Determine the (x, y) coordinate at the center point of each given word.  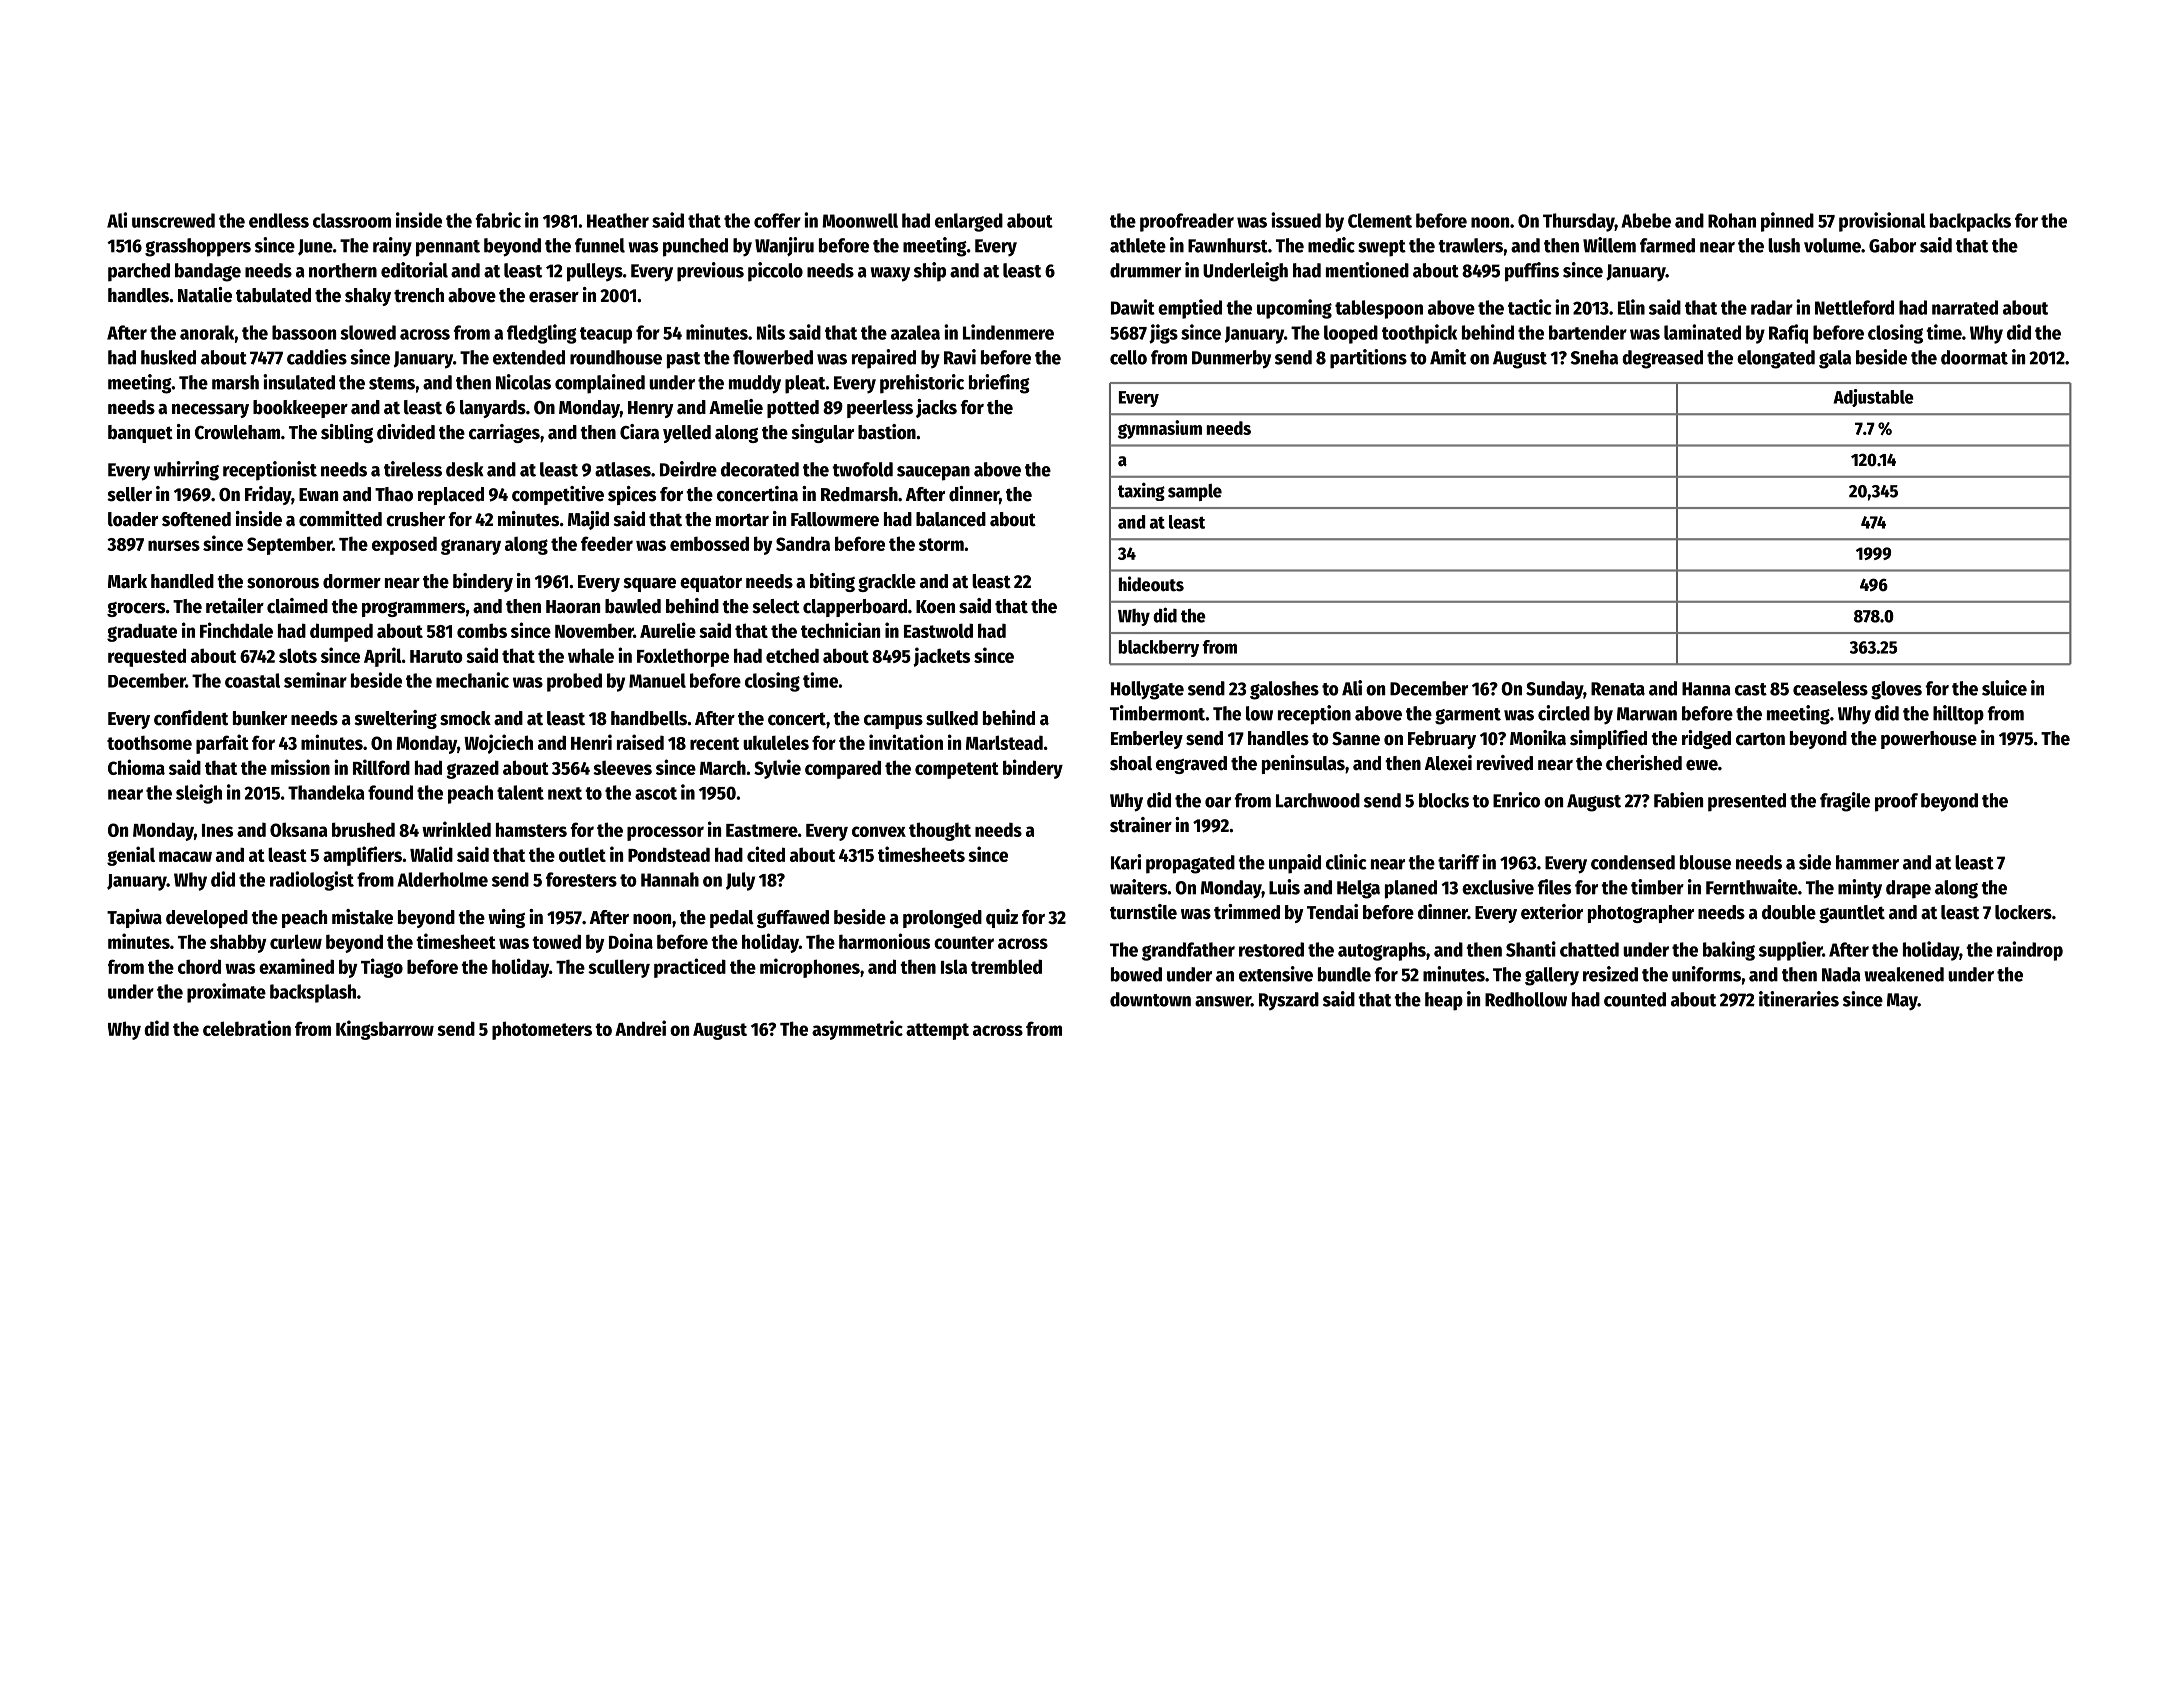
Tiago (382, 968)
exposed (404, 545)
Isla (954, 966)
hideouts (1151, 584)
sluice (2004, 688)
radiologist (312, 881)
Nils (771, 332)
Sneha (1594, 357)
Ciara (639, 432)
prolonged (942, 919)
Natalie (205, 295)
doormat (1974, 357)
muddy (755, 384)
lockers (2023, 912)
